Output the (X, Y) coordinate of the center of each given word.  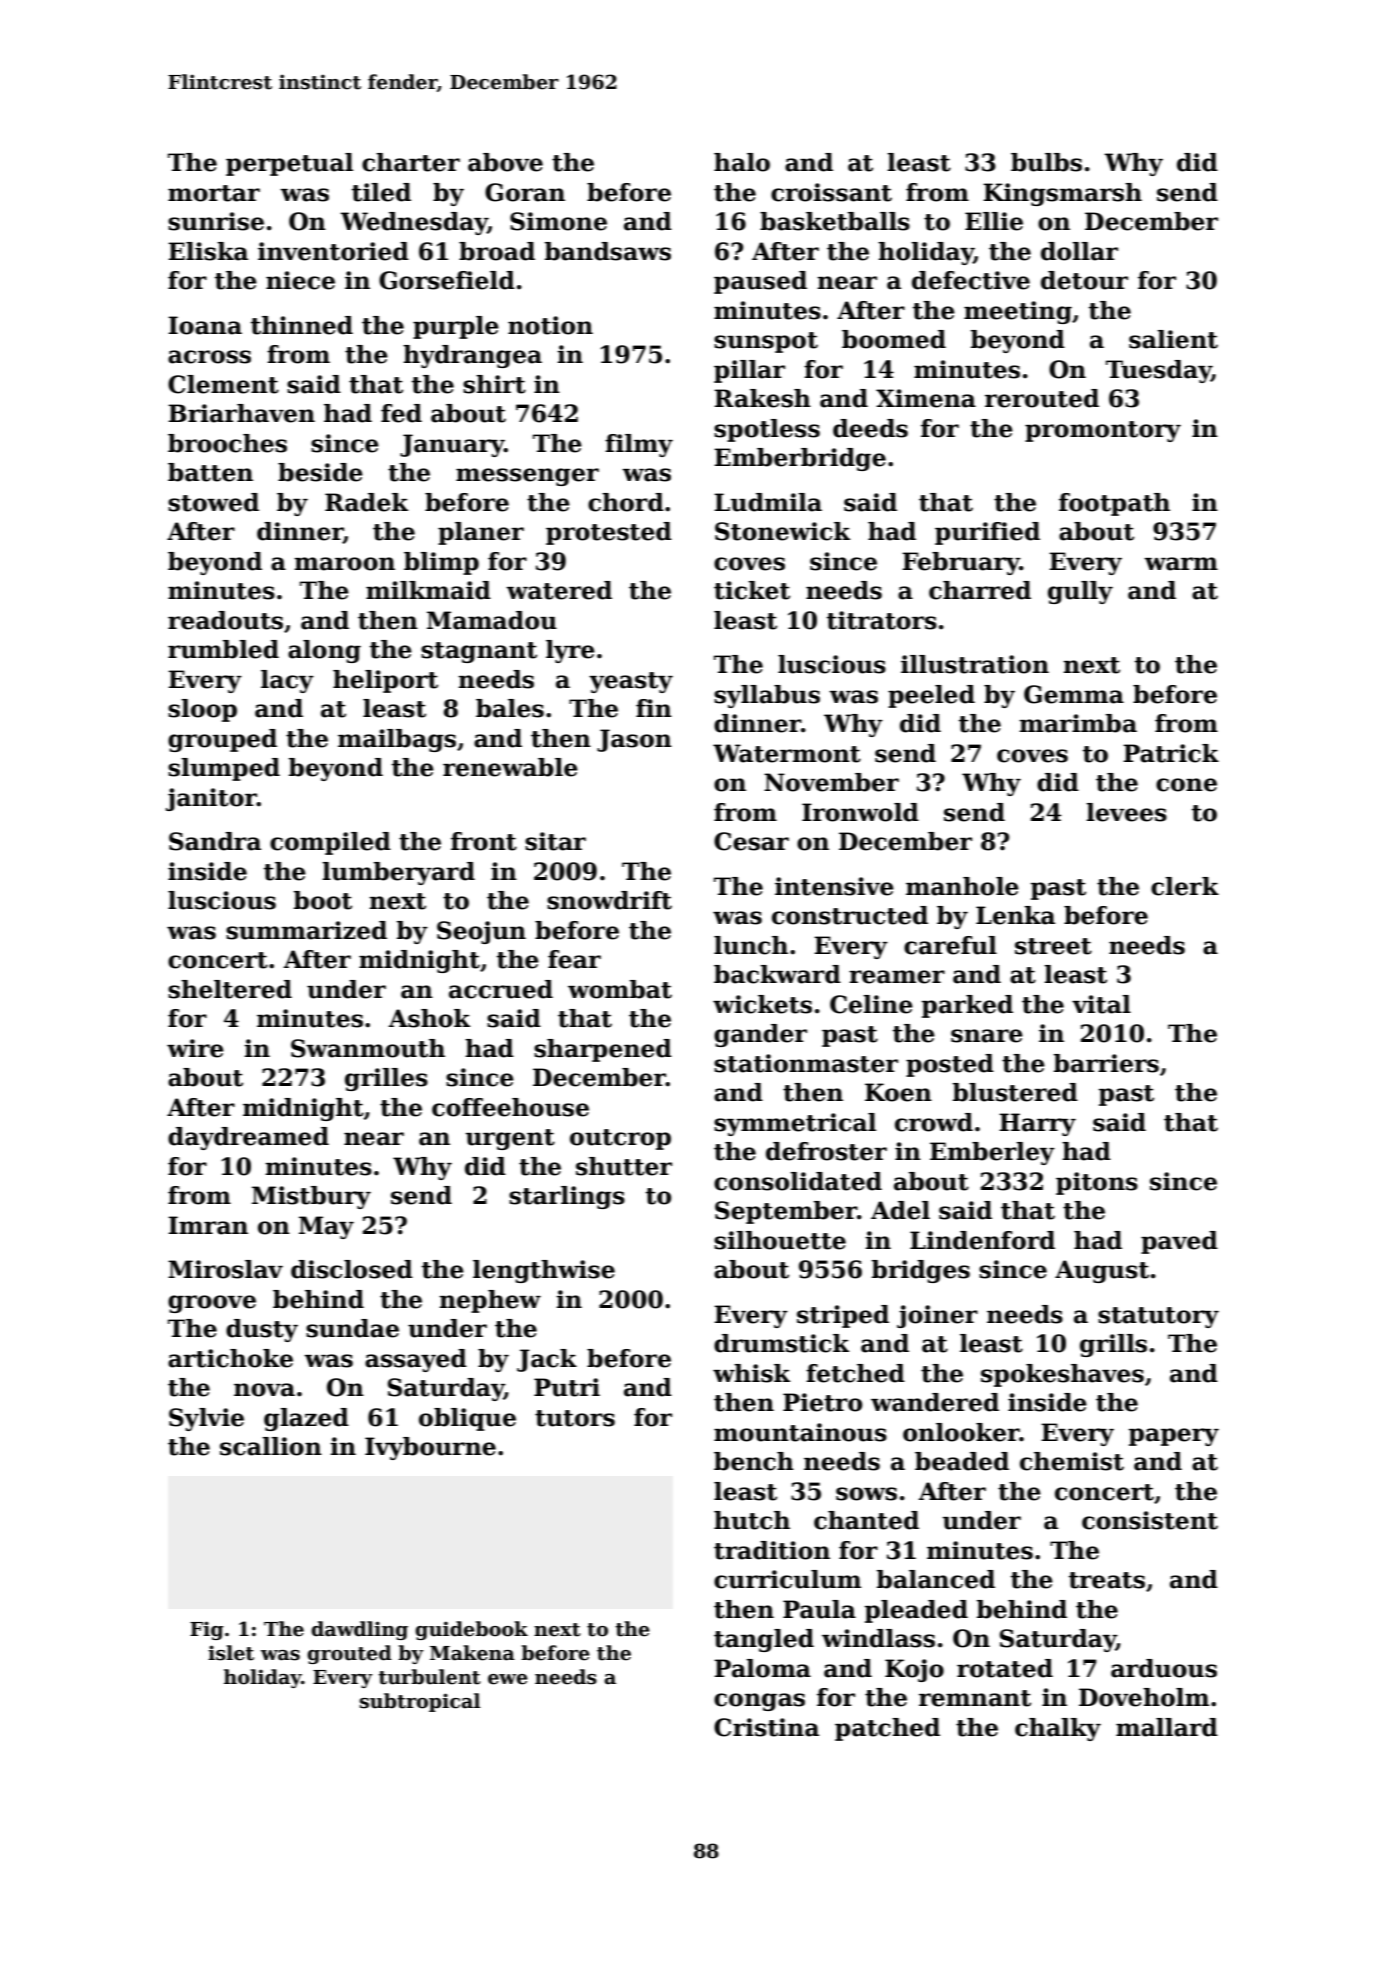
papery (1174, 1437)
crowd (934, 1122)
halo (742, 162)
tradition (772, 1550)
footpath (1114, 504)
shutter (624, 1166)
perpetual (289, 164)
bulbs (1046, 162)
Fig (207, 1630)
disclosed (352, 1269)
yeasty (631, 682)
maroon (344, 564)
